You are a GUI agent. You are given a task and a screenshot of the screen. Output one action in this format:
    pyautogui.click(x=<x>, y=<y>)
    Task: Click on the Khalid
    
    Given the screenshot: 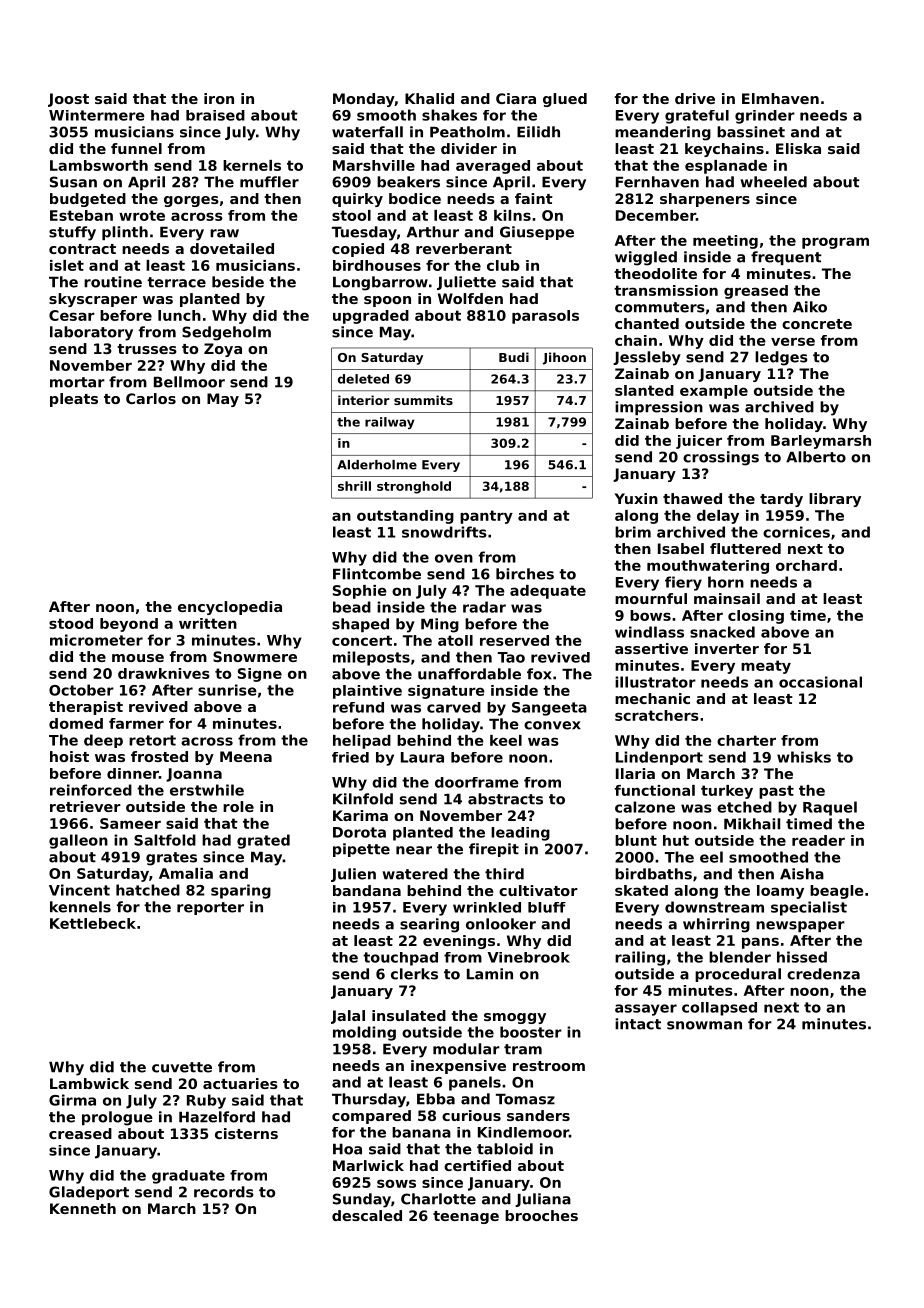 What is the action you would take?
    pyautogui.click(x=429, y=98)
